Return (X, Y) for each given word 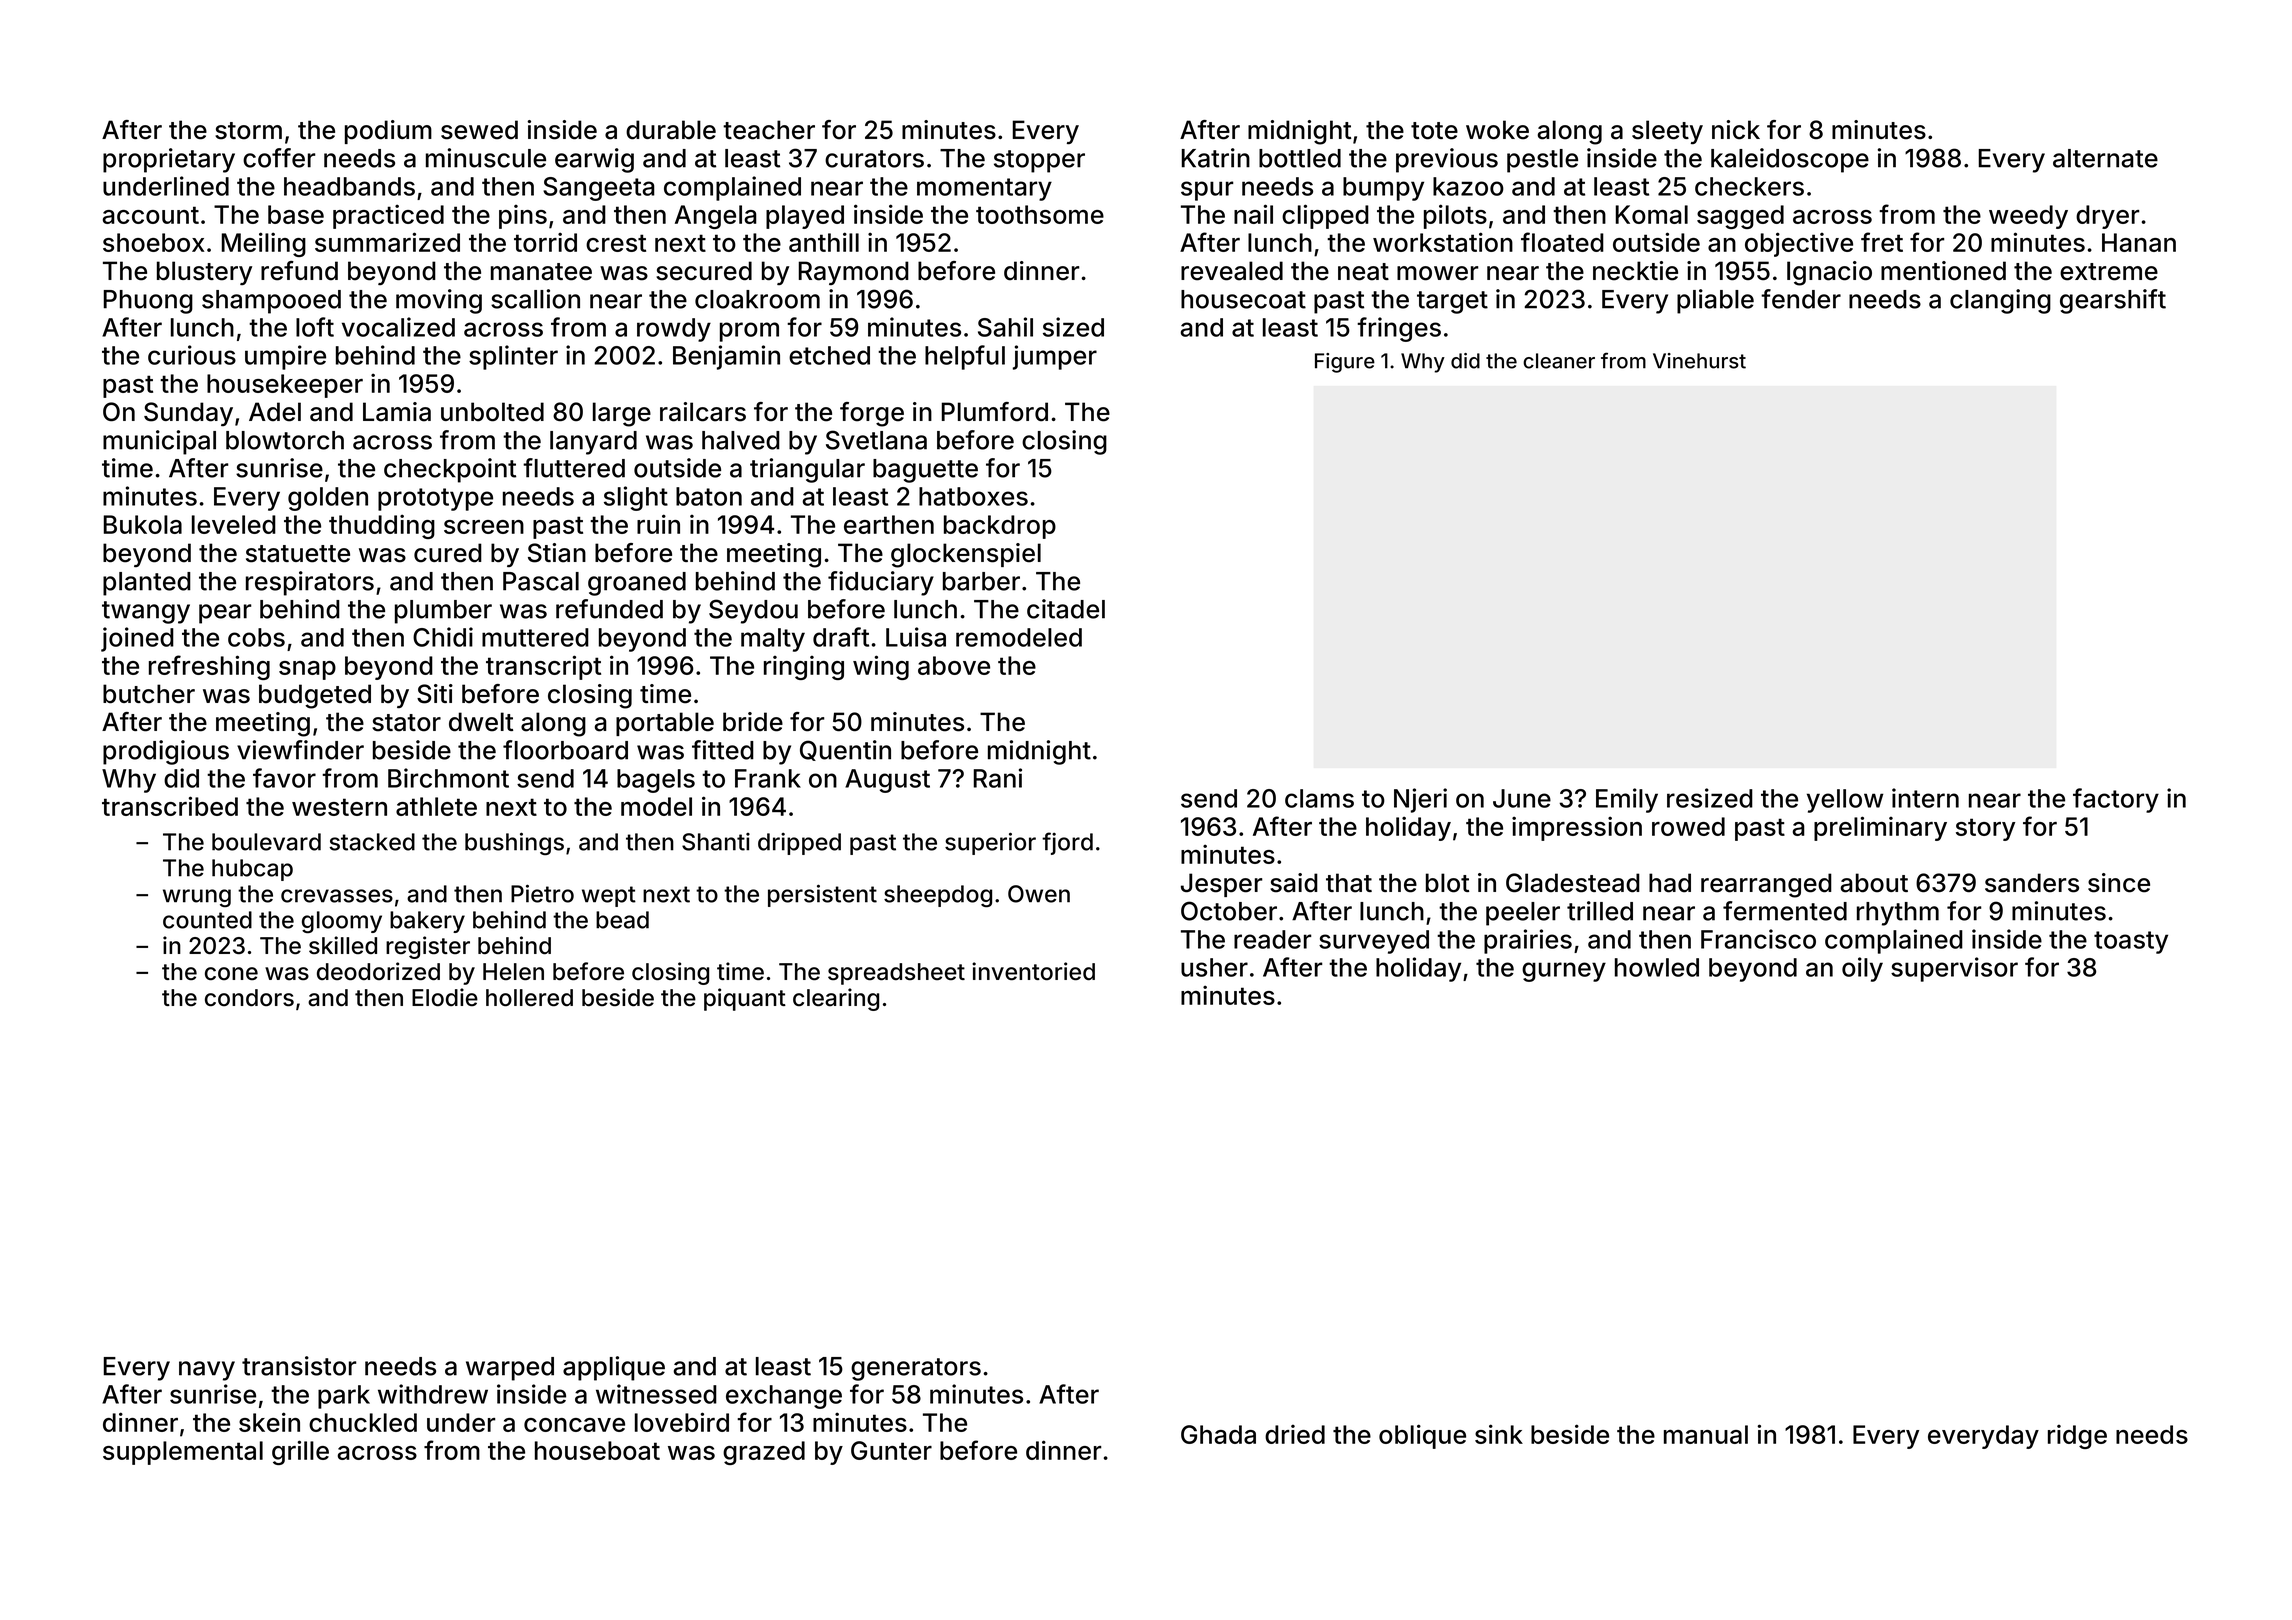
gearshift (2113, 301)
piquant (745, 999)
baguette (925, 471)
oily (1862, 969)
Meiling (264, 244)
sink (1499, 1434)
